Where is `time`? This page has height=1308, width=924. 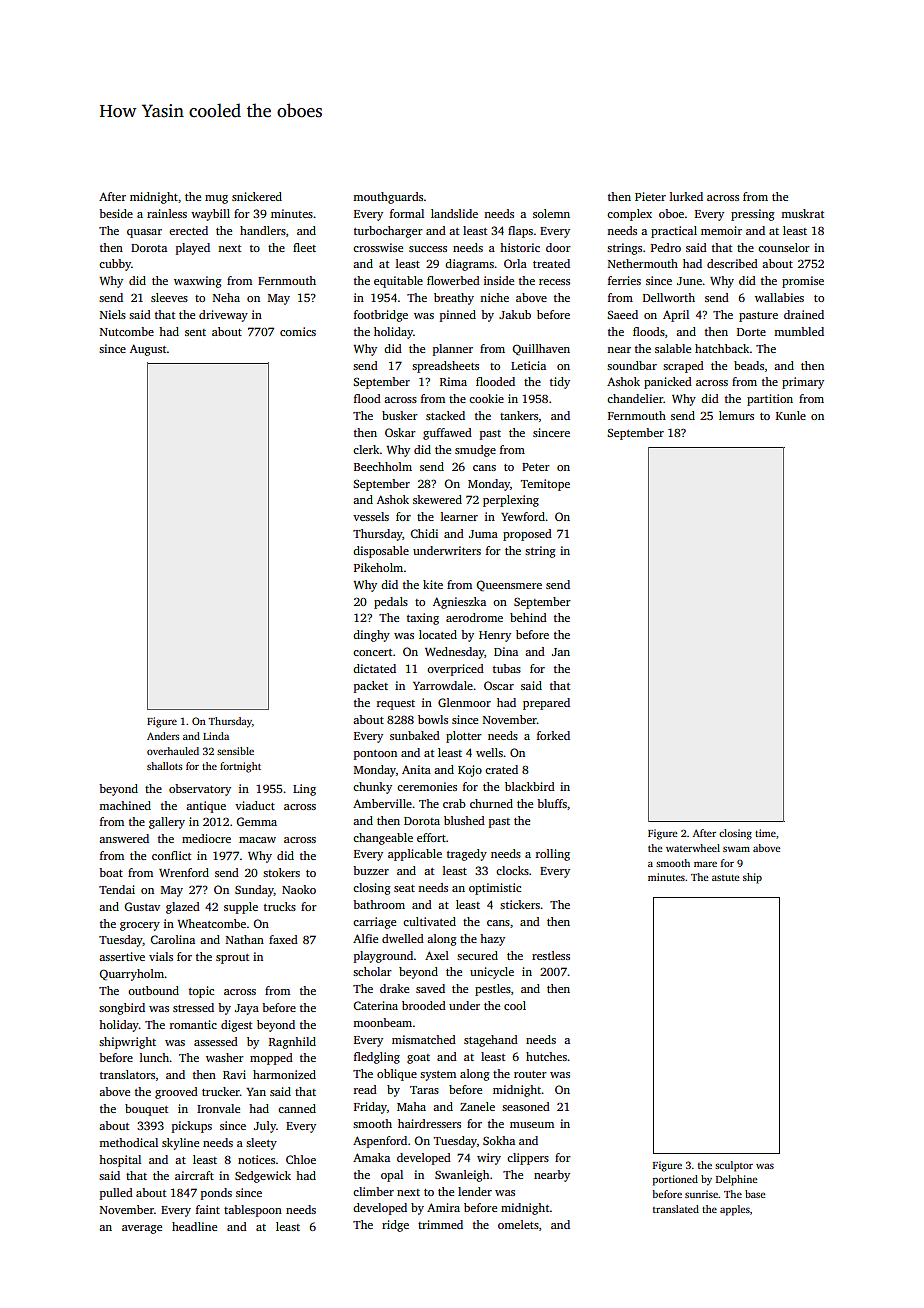
time is located at coordinates (765, 833).
